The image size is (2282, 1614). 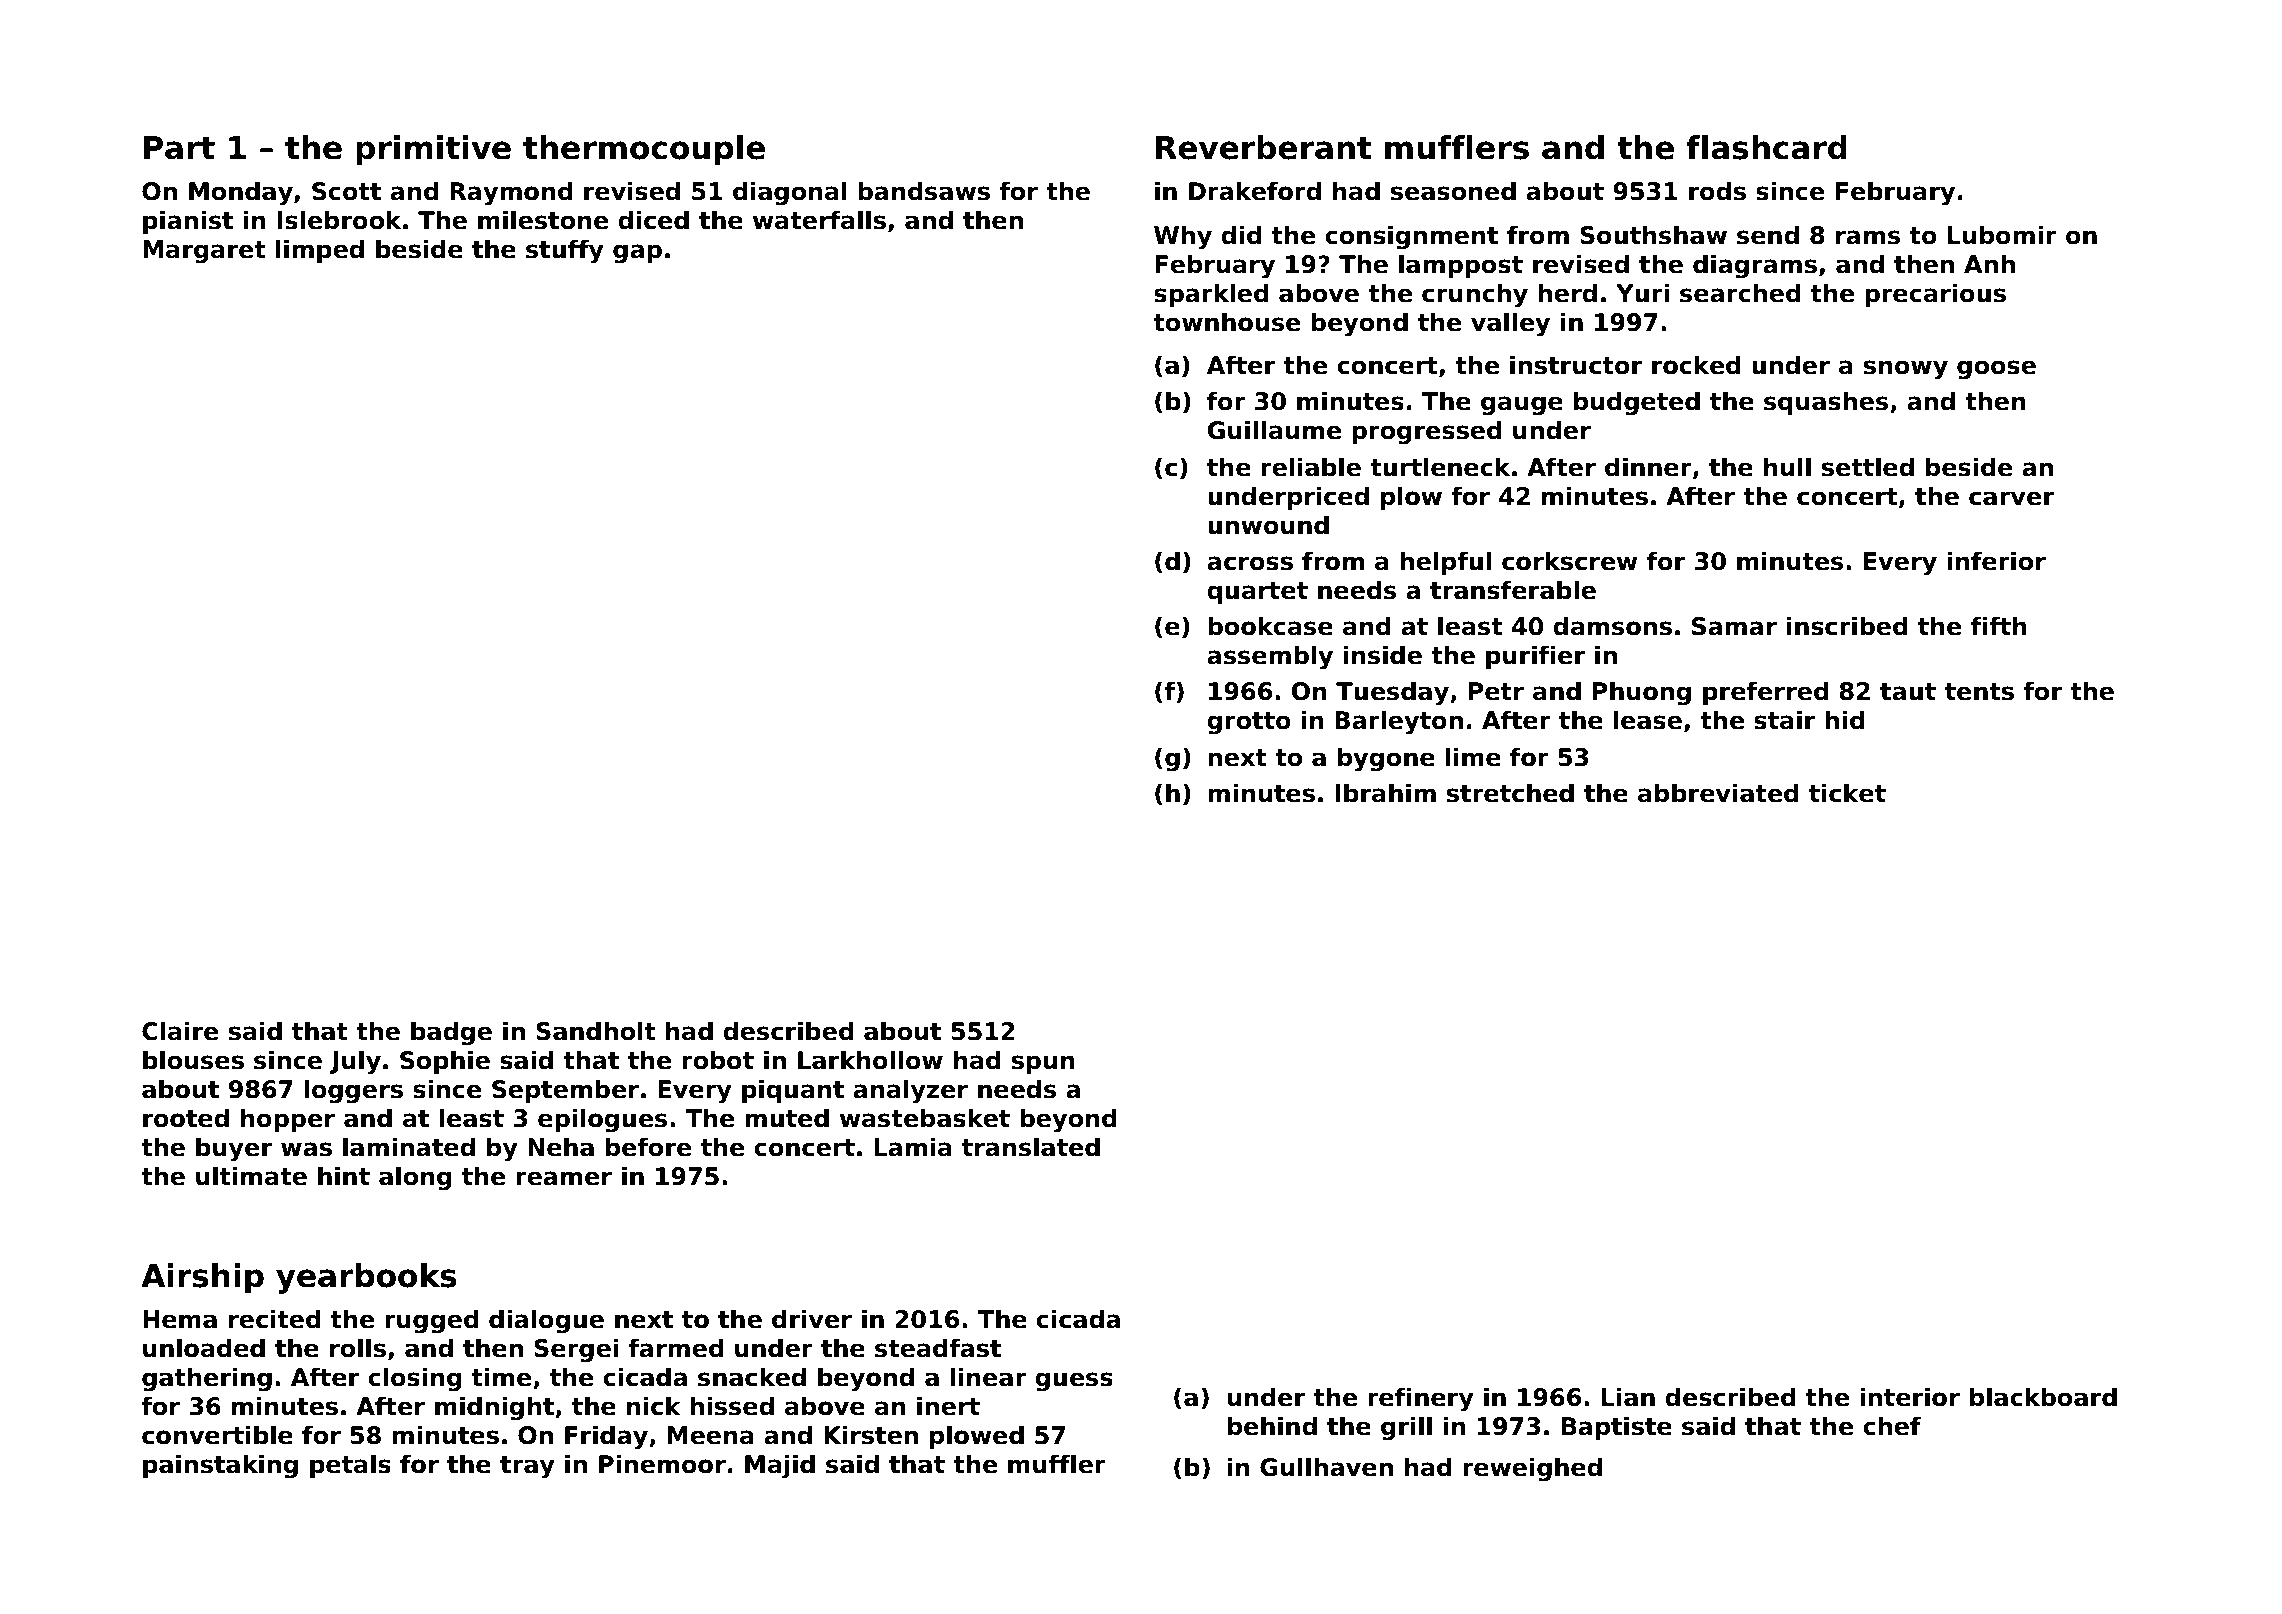 I want to click on thermocouple, so click(x=644, y=150).
